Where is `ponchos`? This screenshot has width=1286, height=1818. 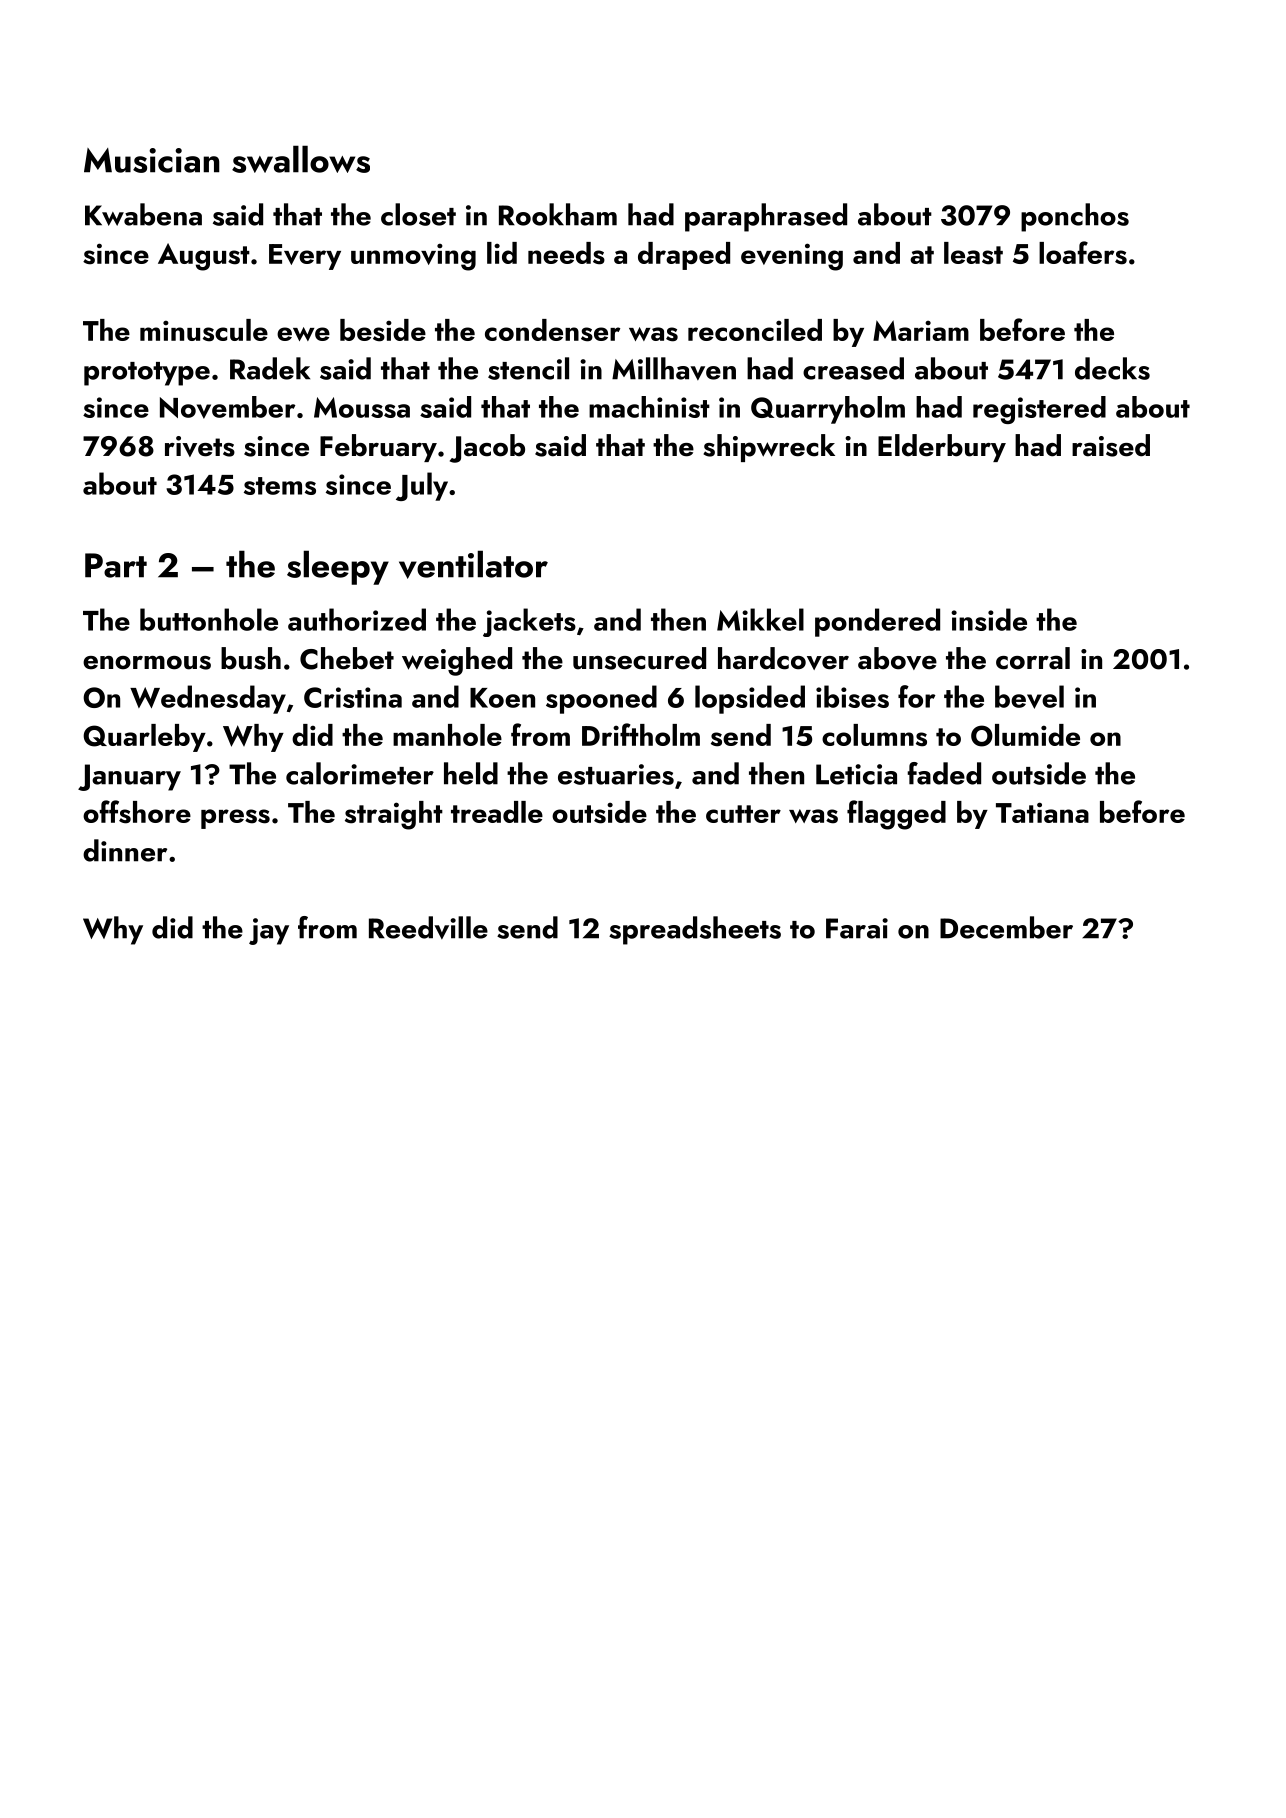 ponchos is located at coordinates (1075, 217).
